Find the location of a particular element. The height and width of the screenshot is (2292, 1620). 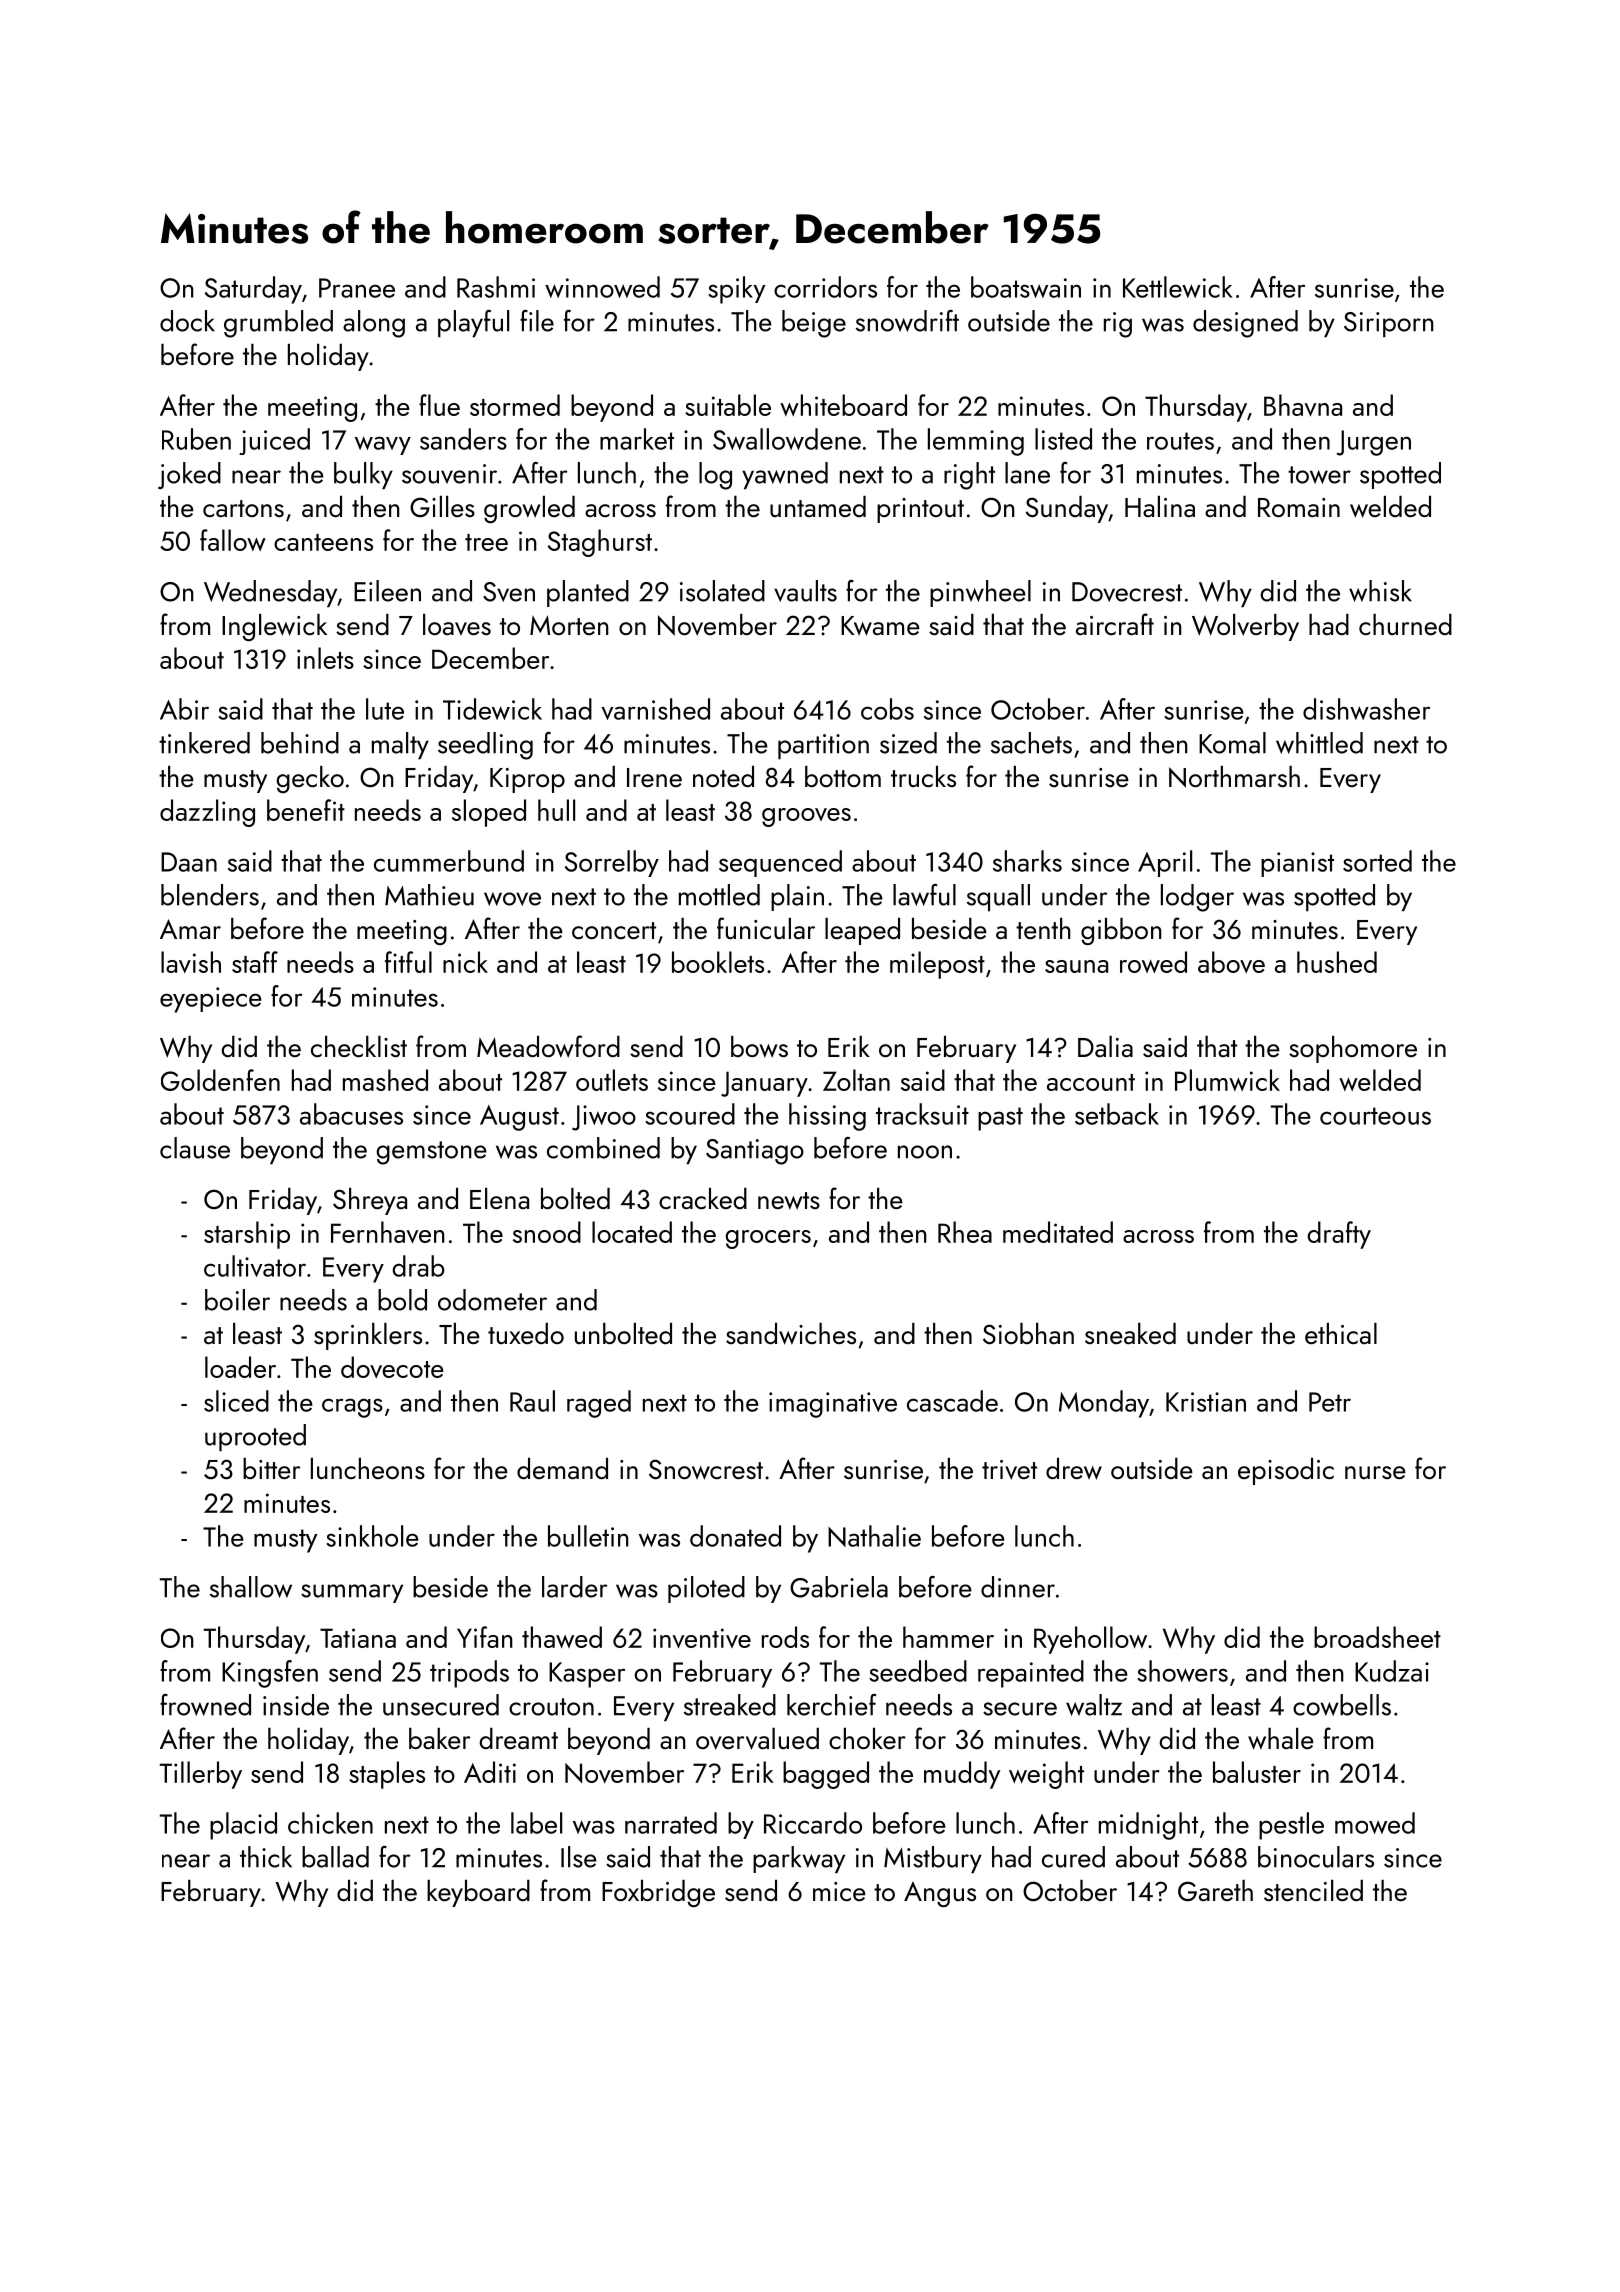

Angus is located at coordinates (940, 1894).
